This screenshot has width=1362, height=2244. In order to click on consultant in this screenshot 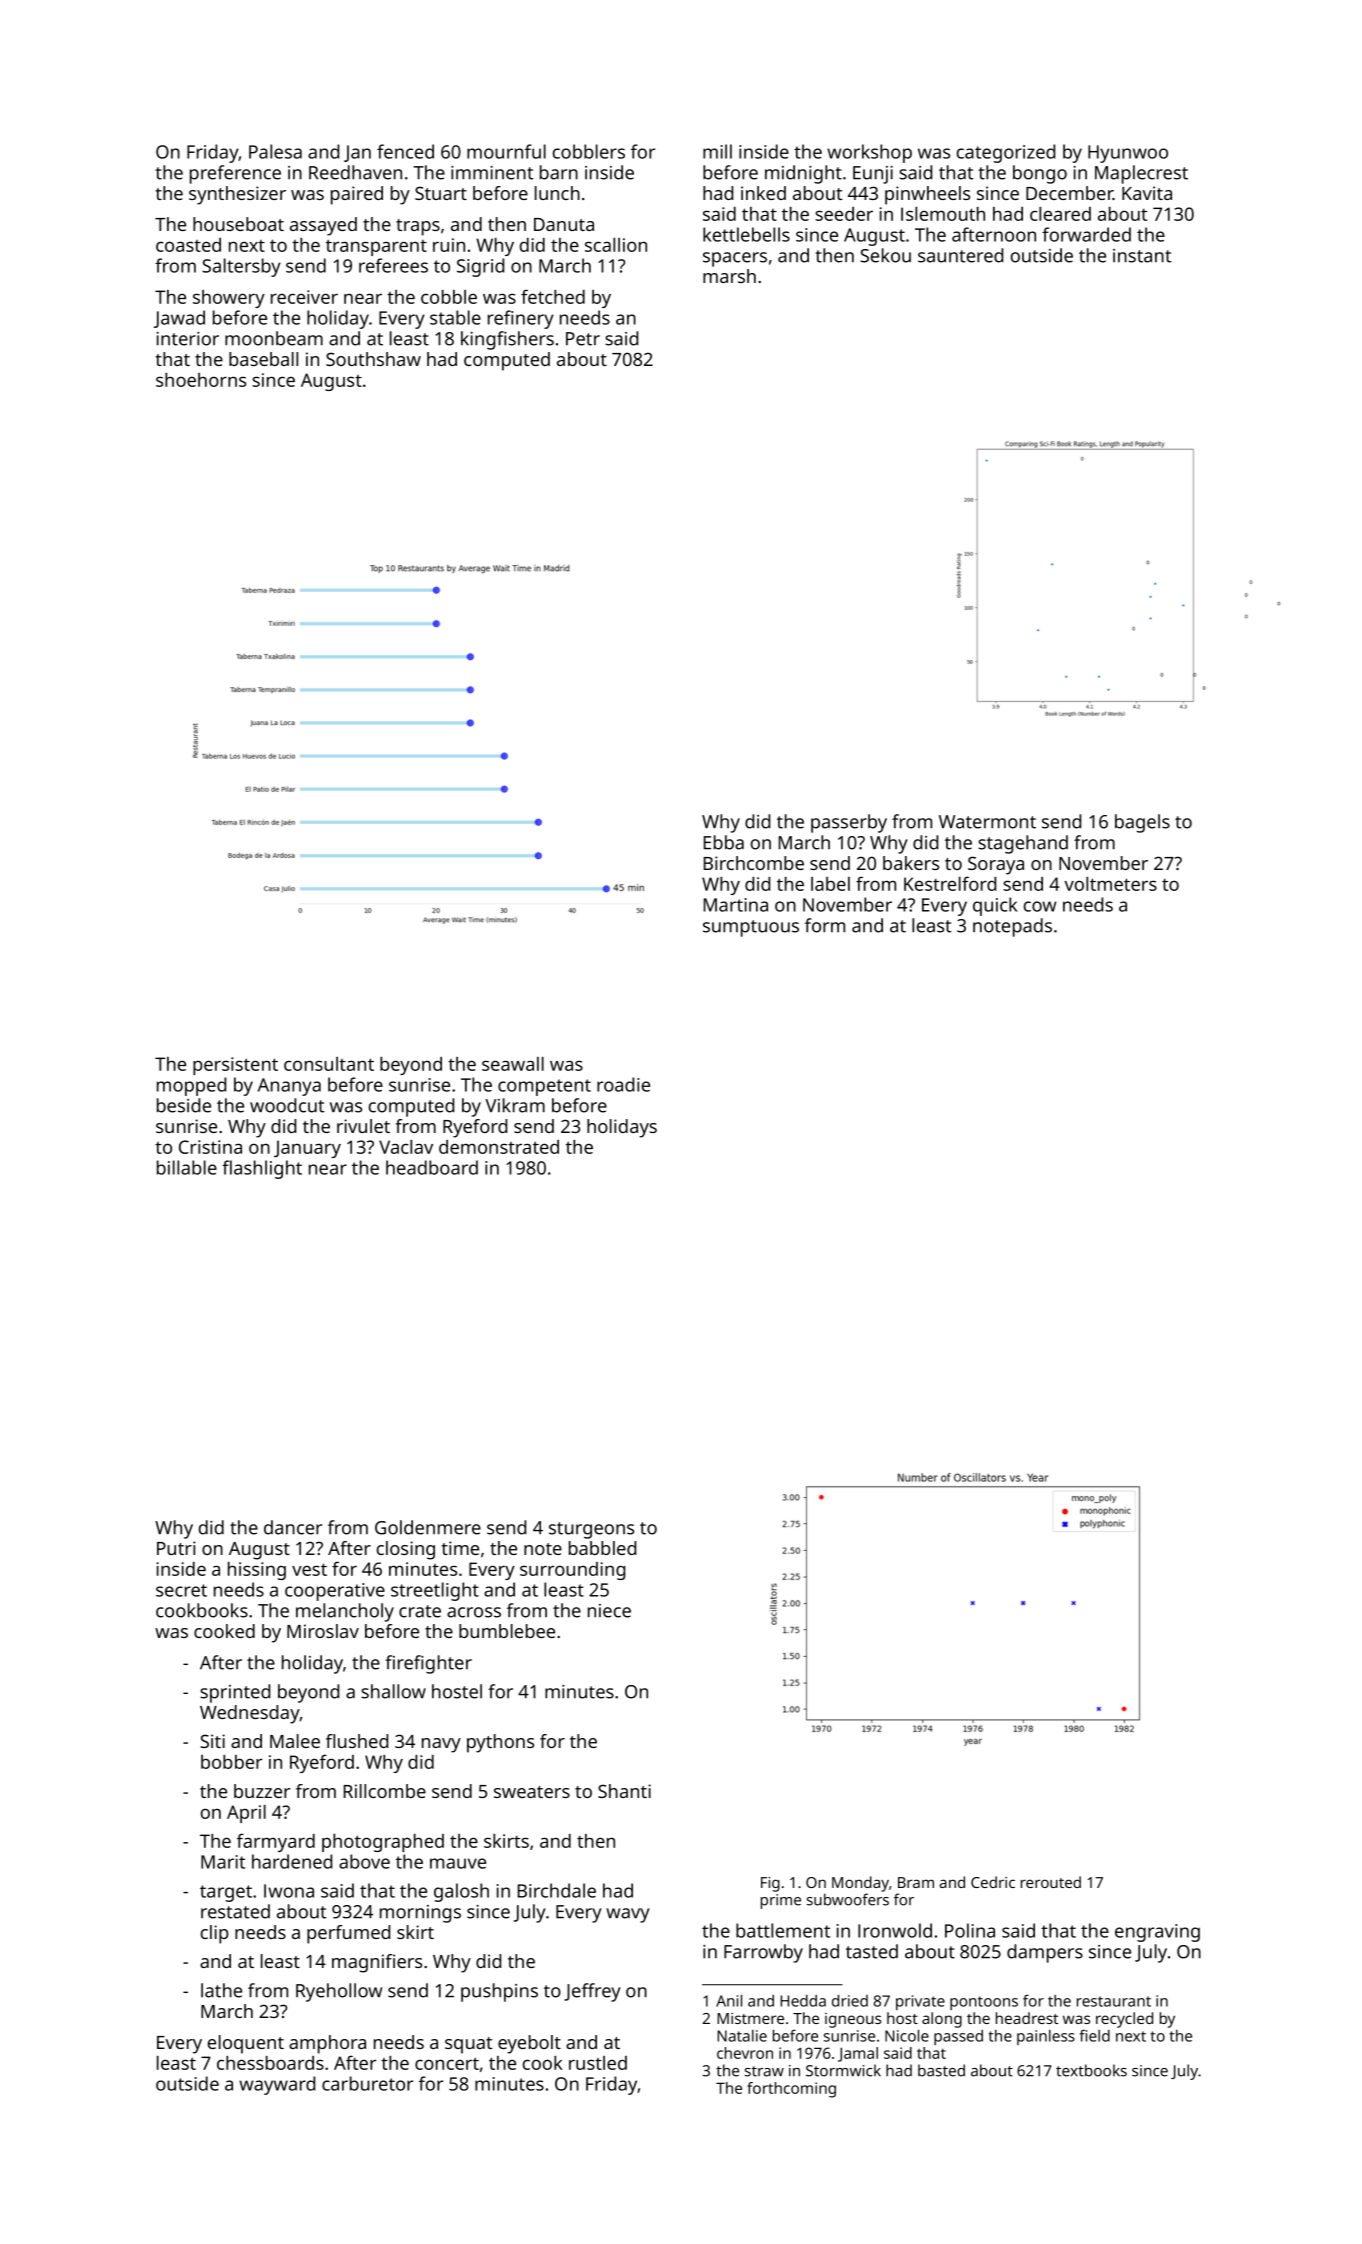, I will do `click(329, 1064)`.
